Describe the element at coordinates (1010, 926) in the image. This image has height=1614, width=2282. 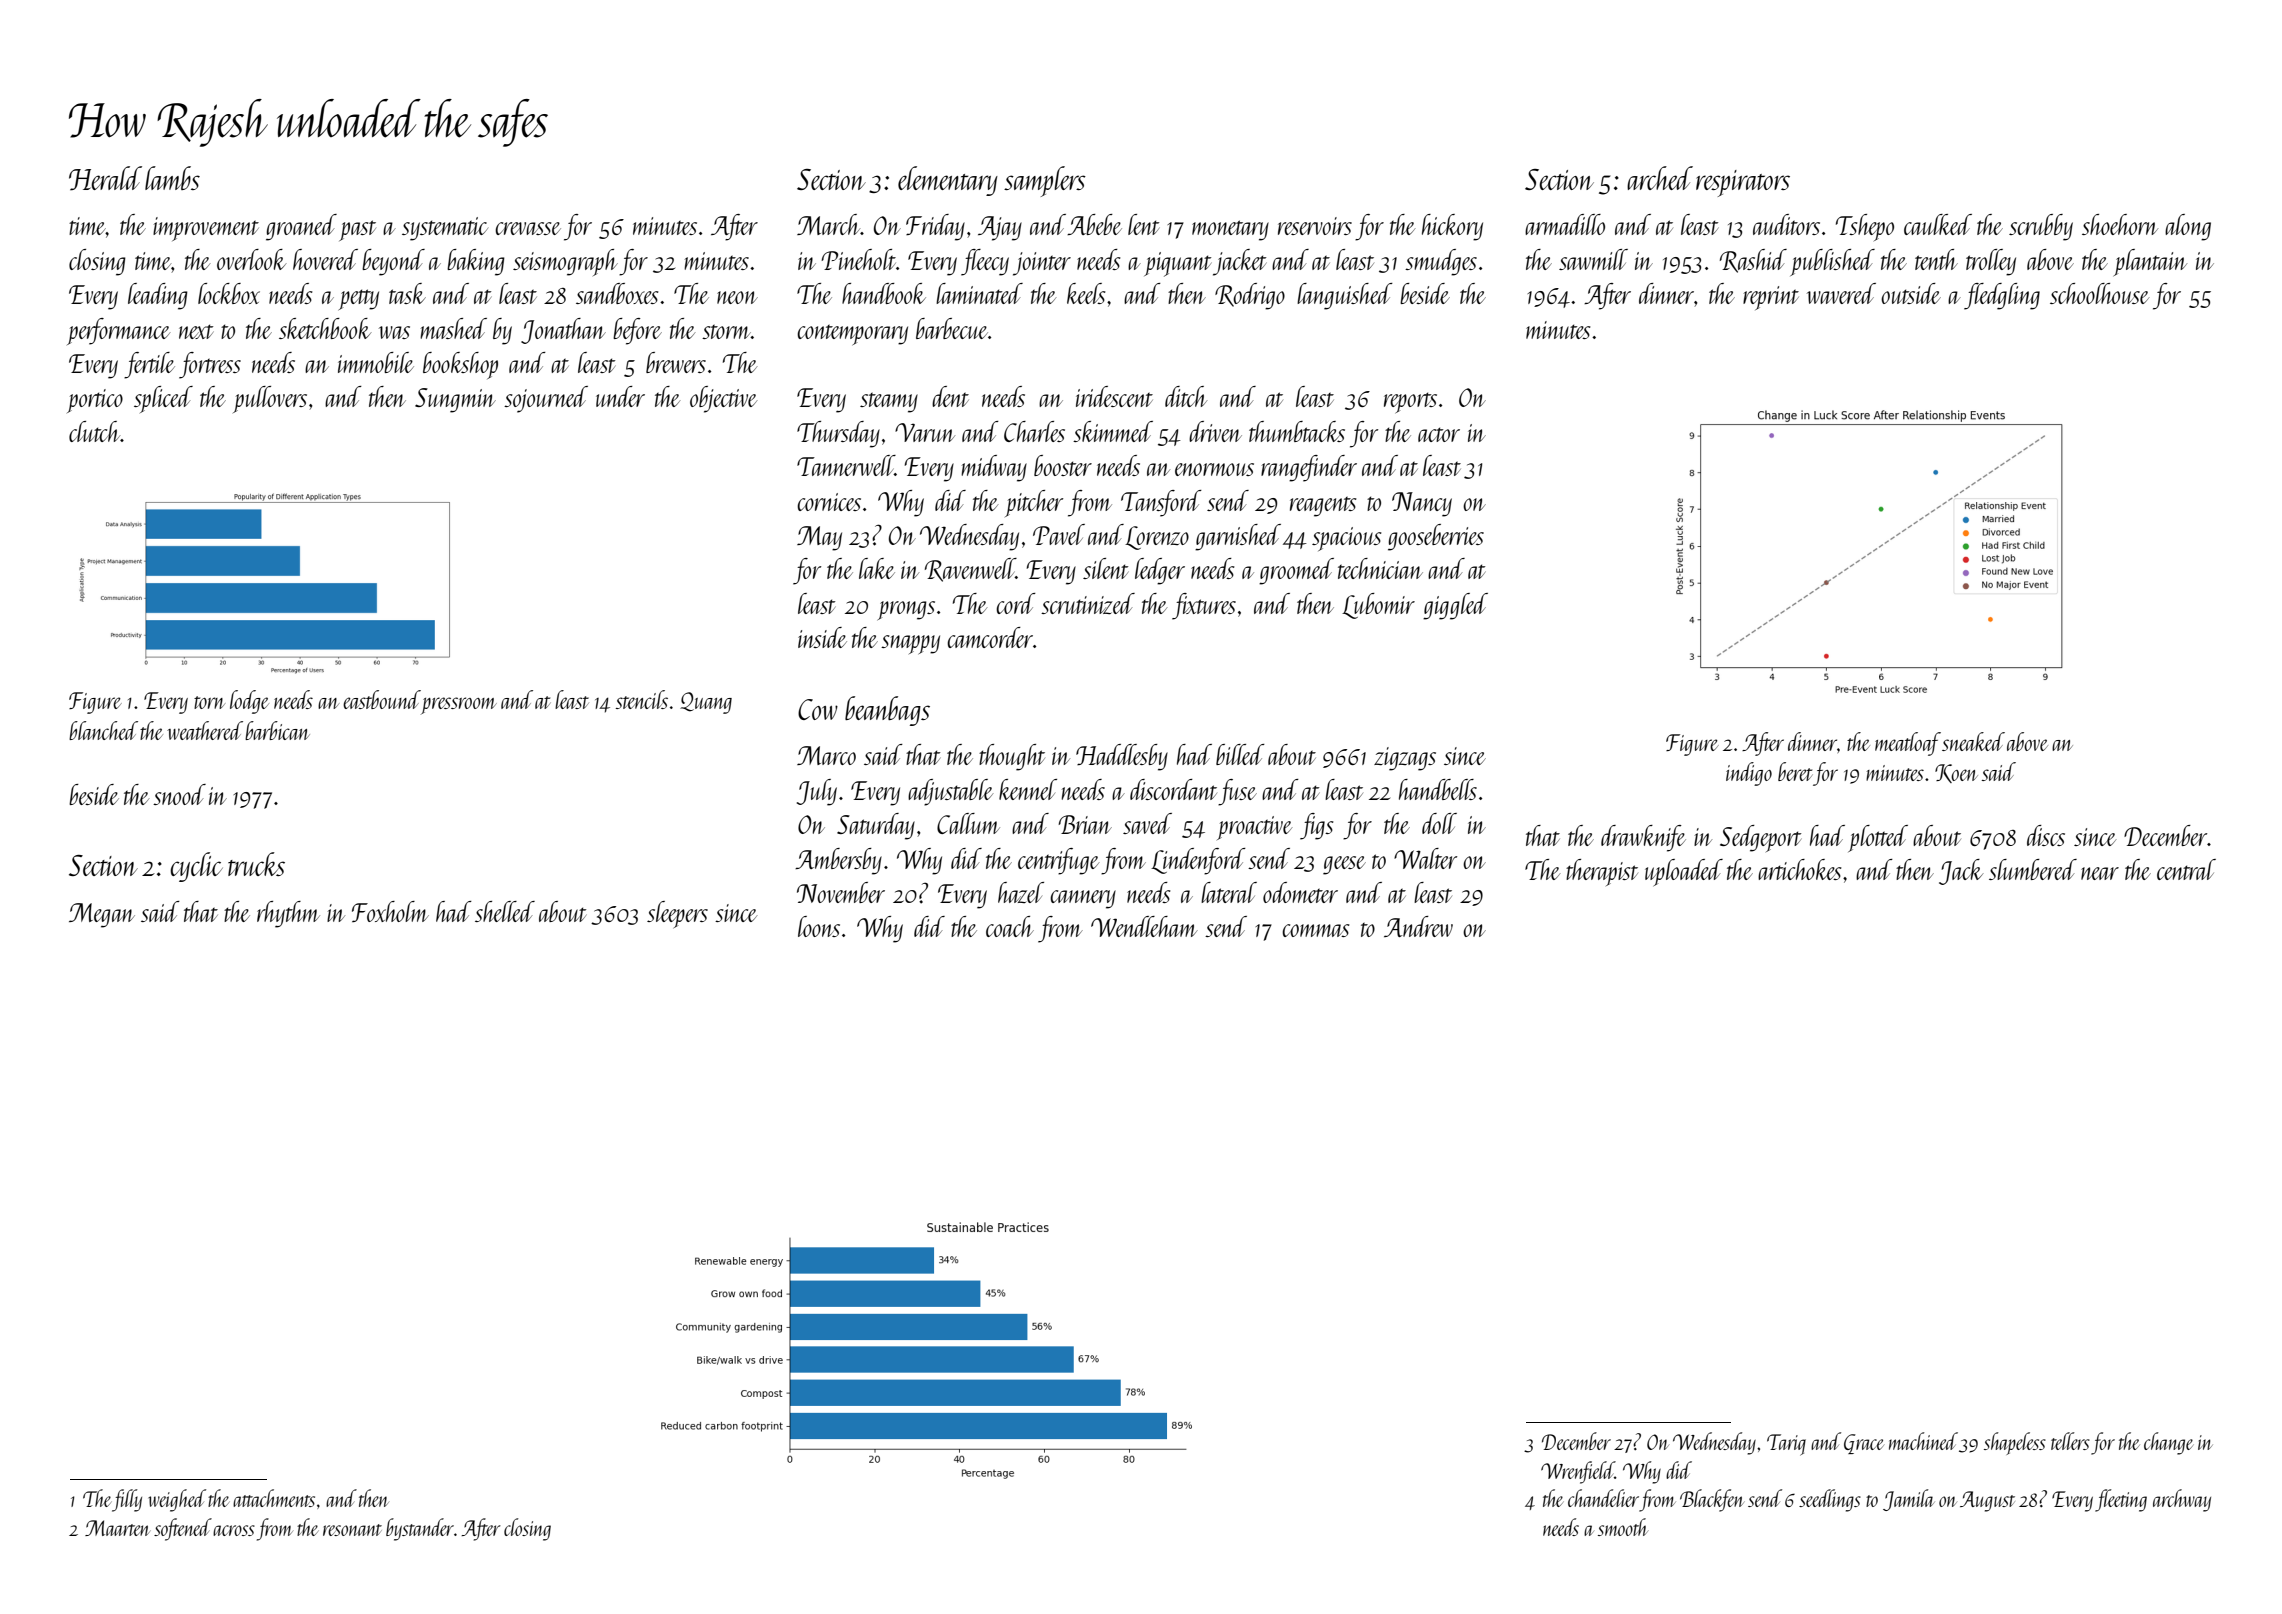
I see `coach` at that location.
